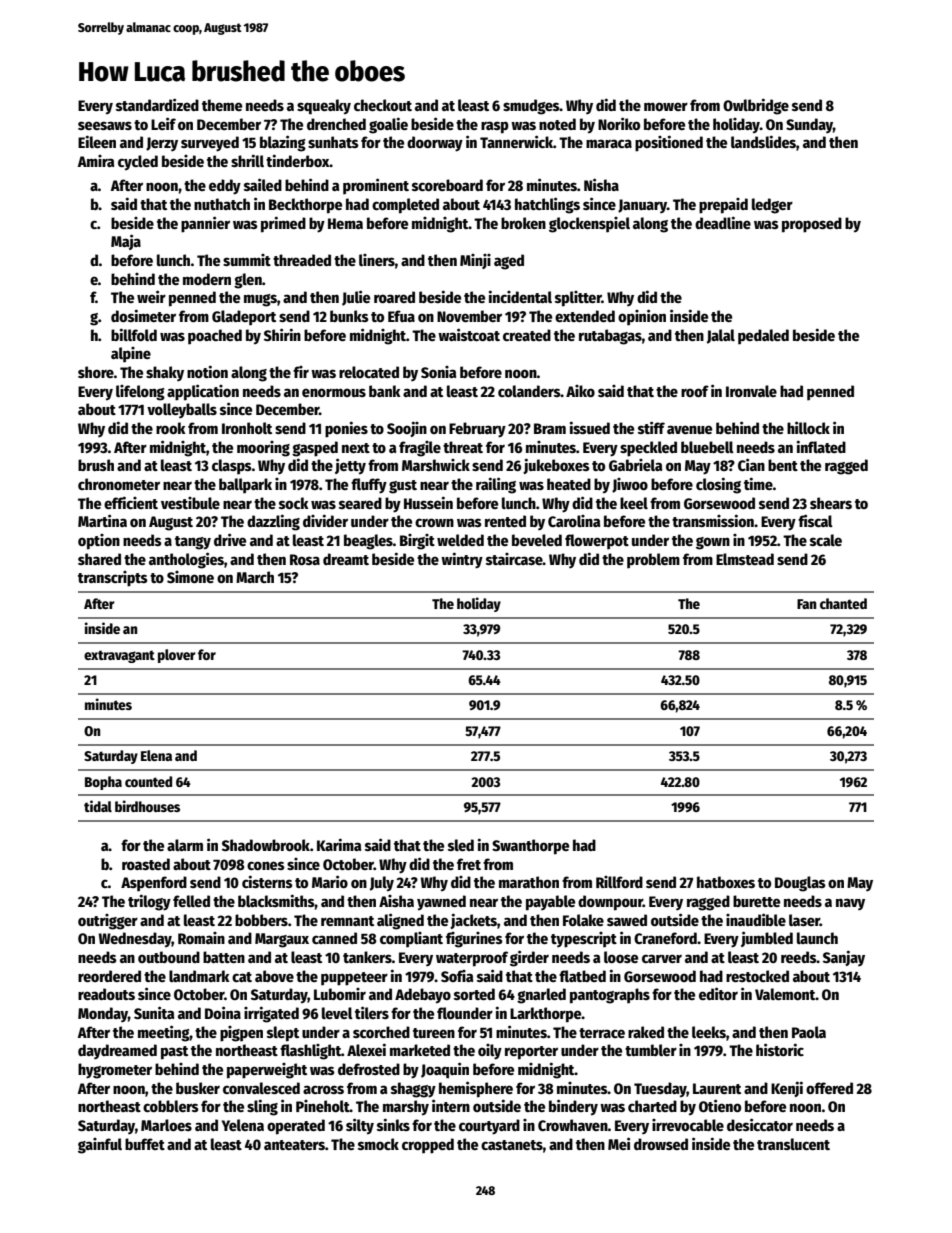 The image size is (952, 1233). What do you see at coordinates (401, 316) in the image?
I see `Efua` at bounding box center [401, 316].
